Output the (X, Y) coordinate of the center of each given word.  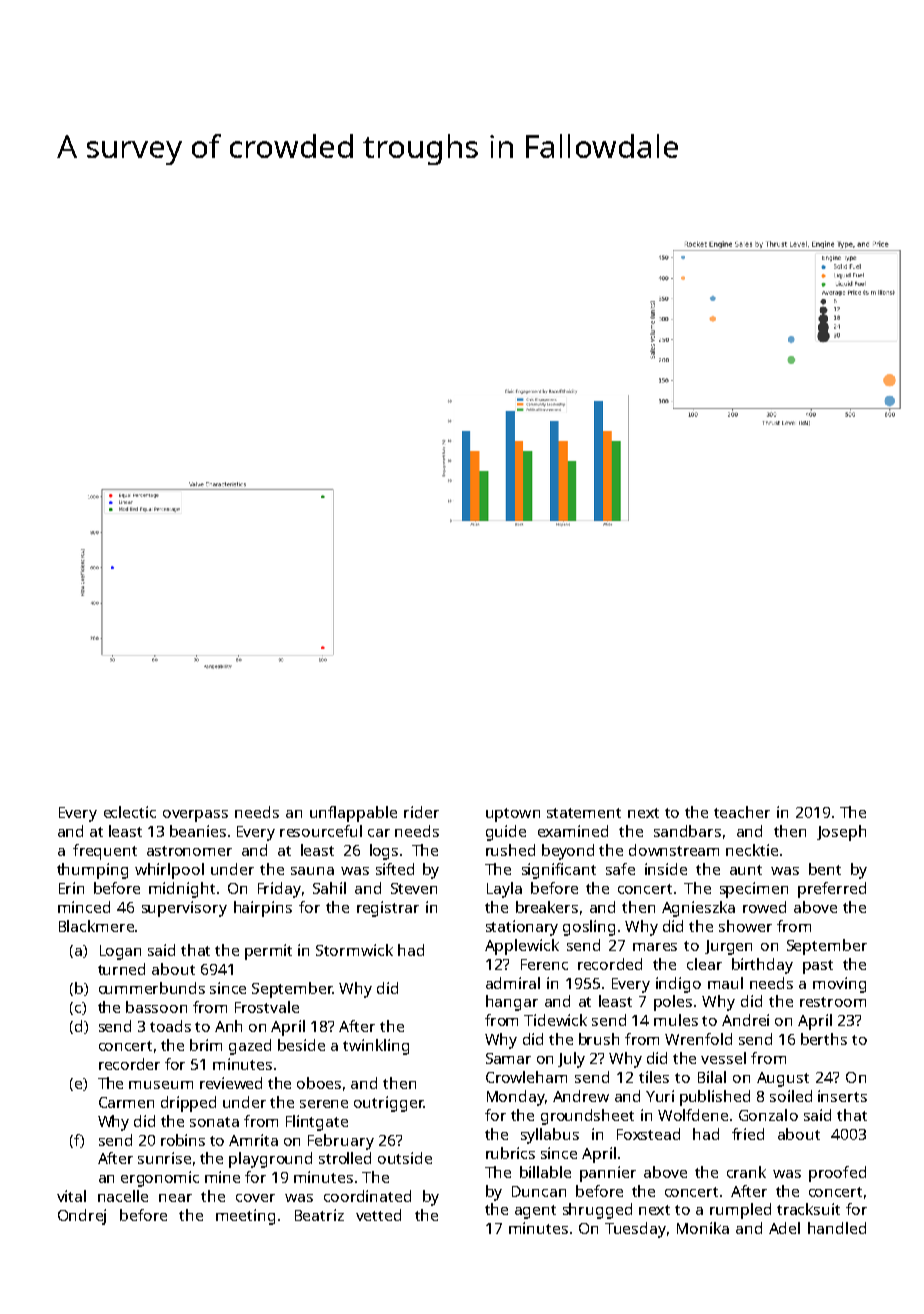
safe (620, 869)
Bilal (712, 1077)
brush (599, 1039)
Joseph (841, 833)
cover (255, 1198)
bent (825, 869)
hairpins (263, 909)
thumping (92, 871)
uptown (513, 815)
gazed (250, 1047)
